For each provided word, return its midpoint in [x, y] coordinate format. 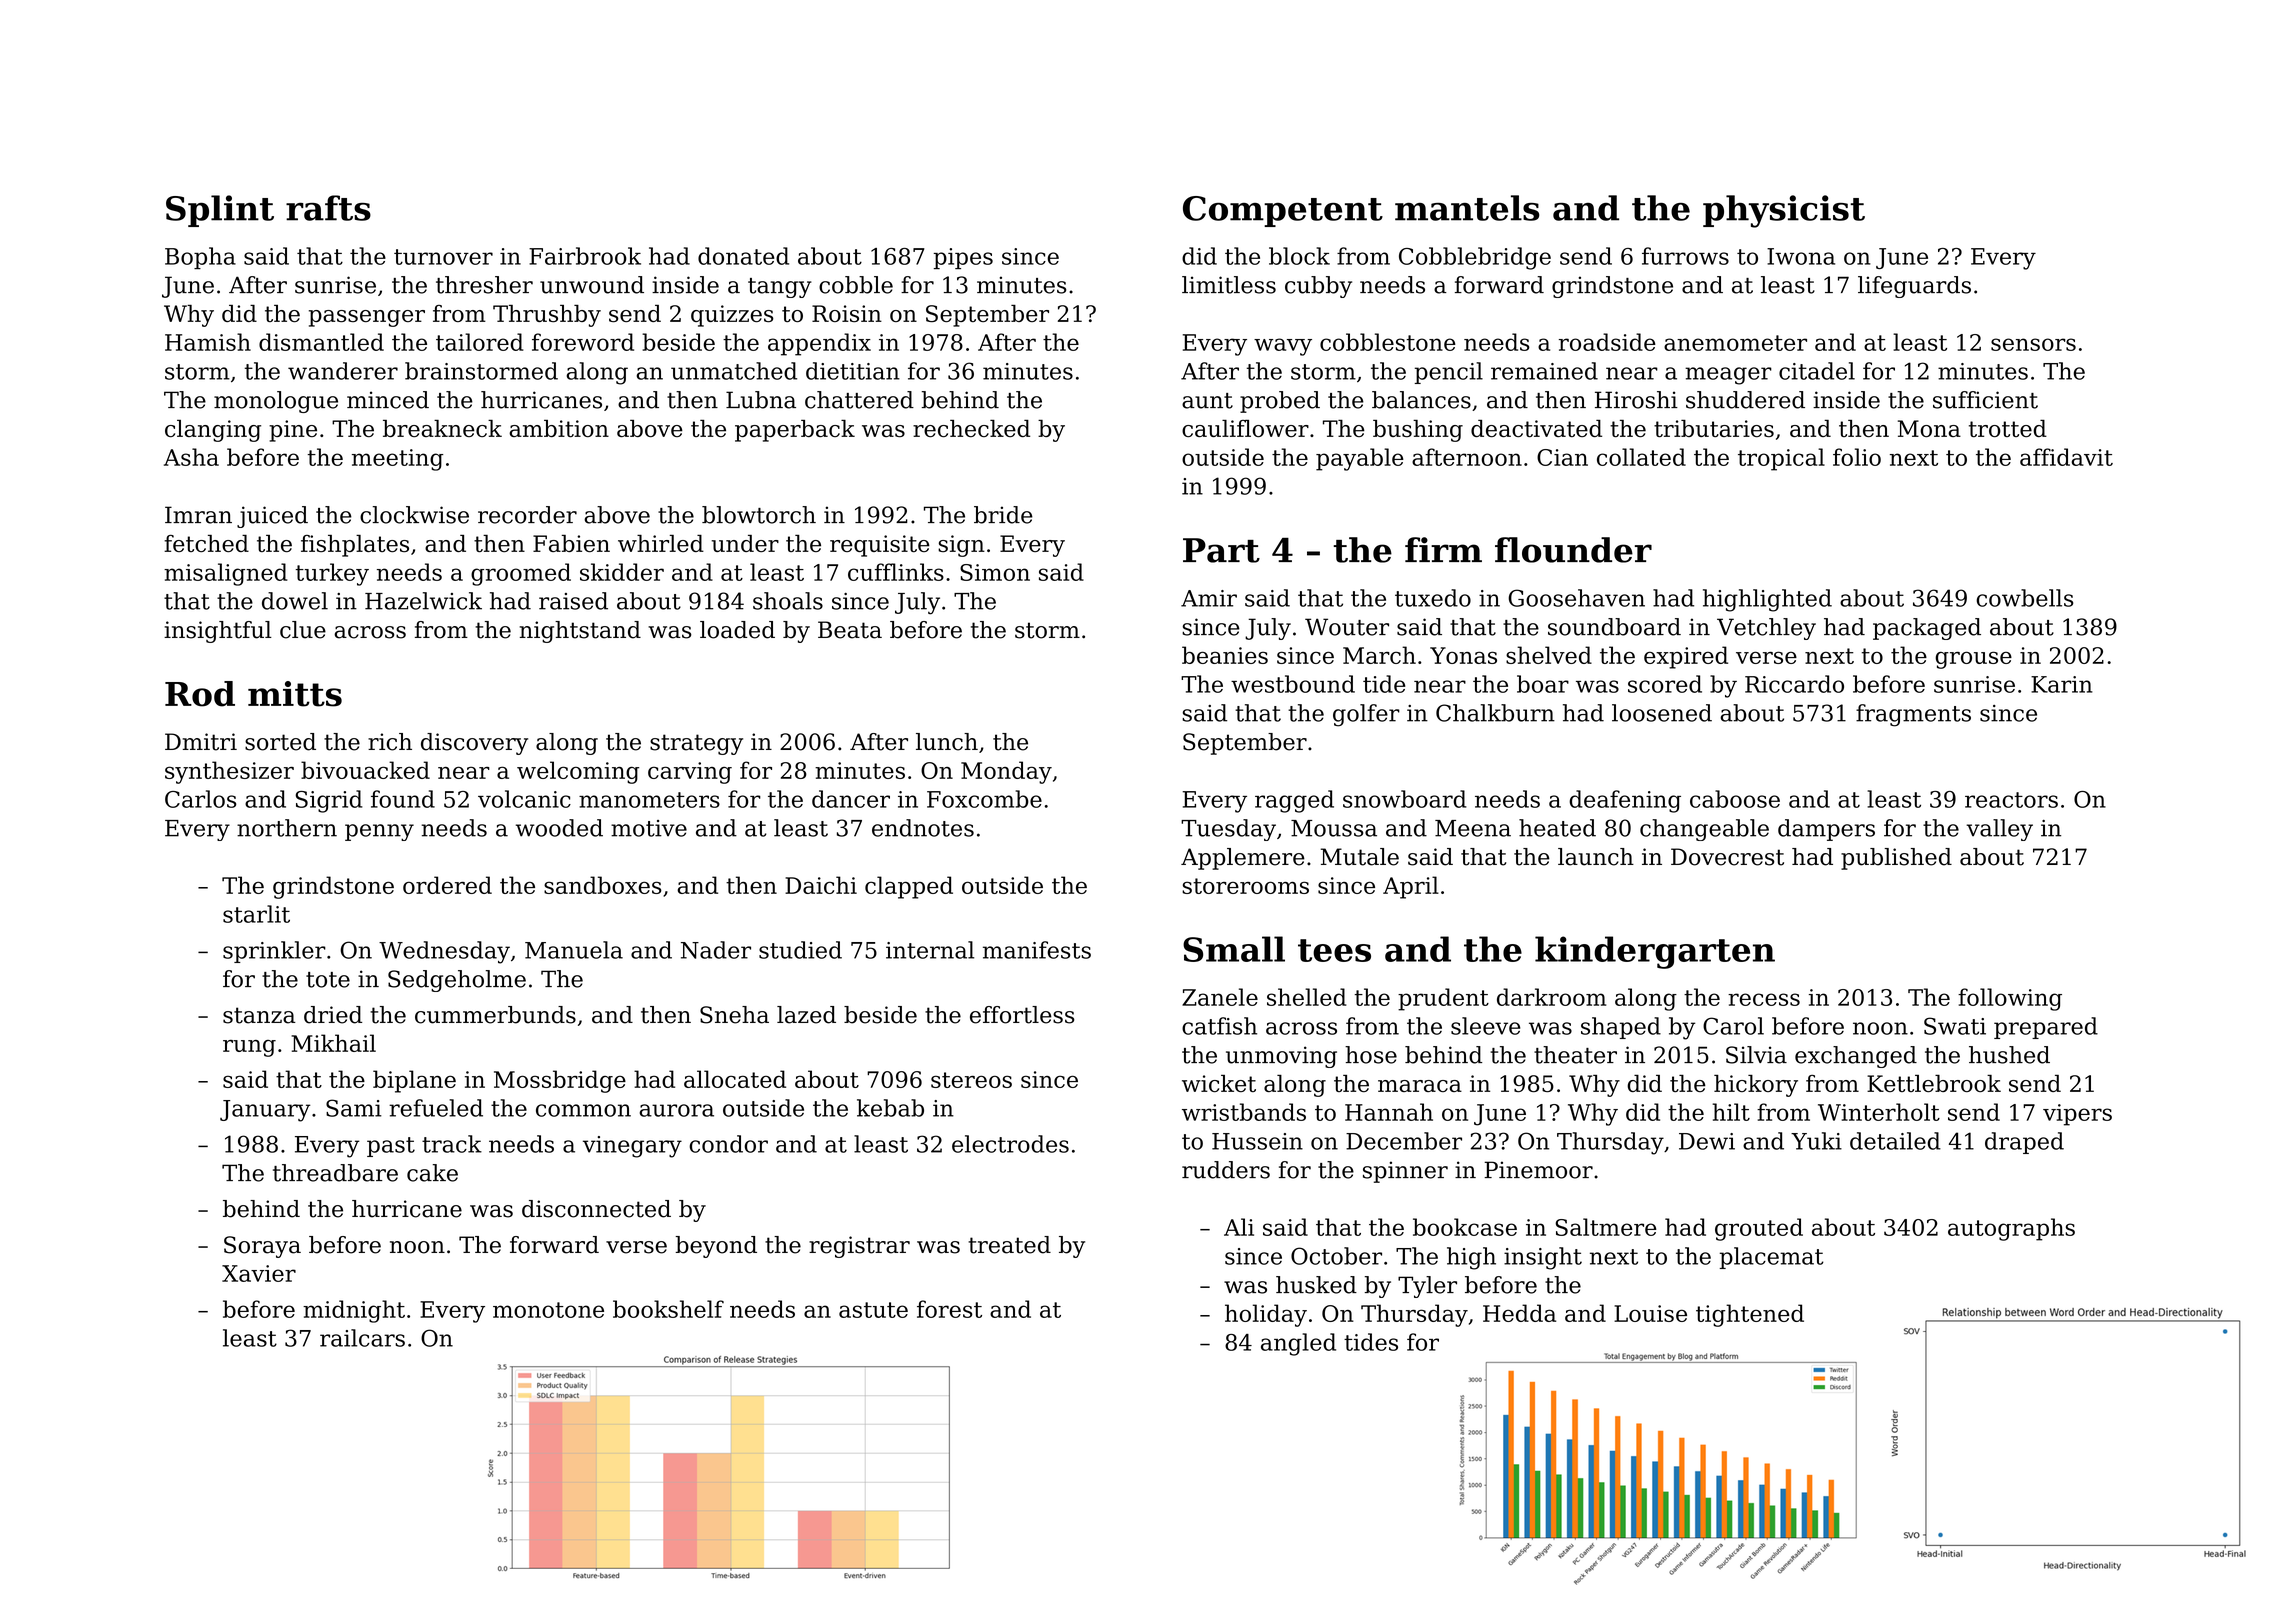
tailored [479, 342]
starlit [256, 914]
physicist [1784, 211]
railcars [362, 1338]
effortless [1022, 1015]
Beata [850, 630]
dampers [1826, 830]
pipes [963, 258]
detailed [1895, 1141]
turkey [332, 574]
